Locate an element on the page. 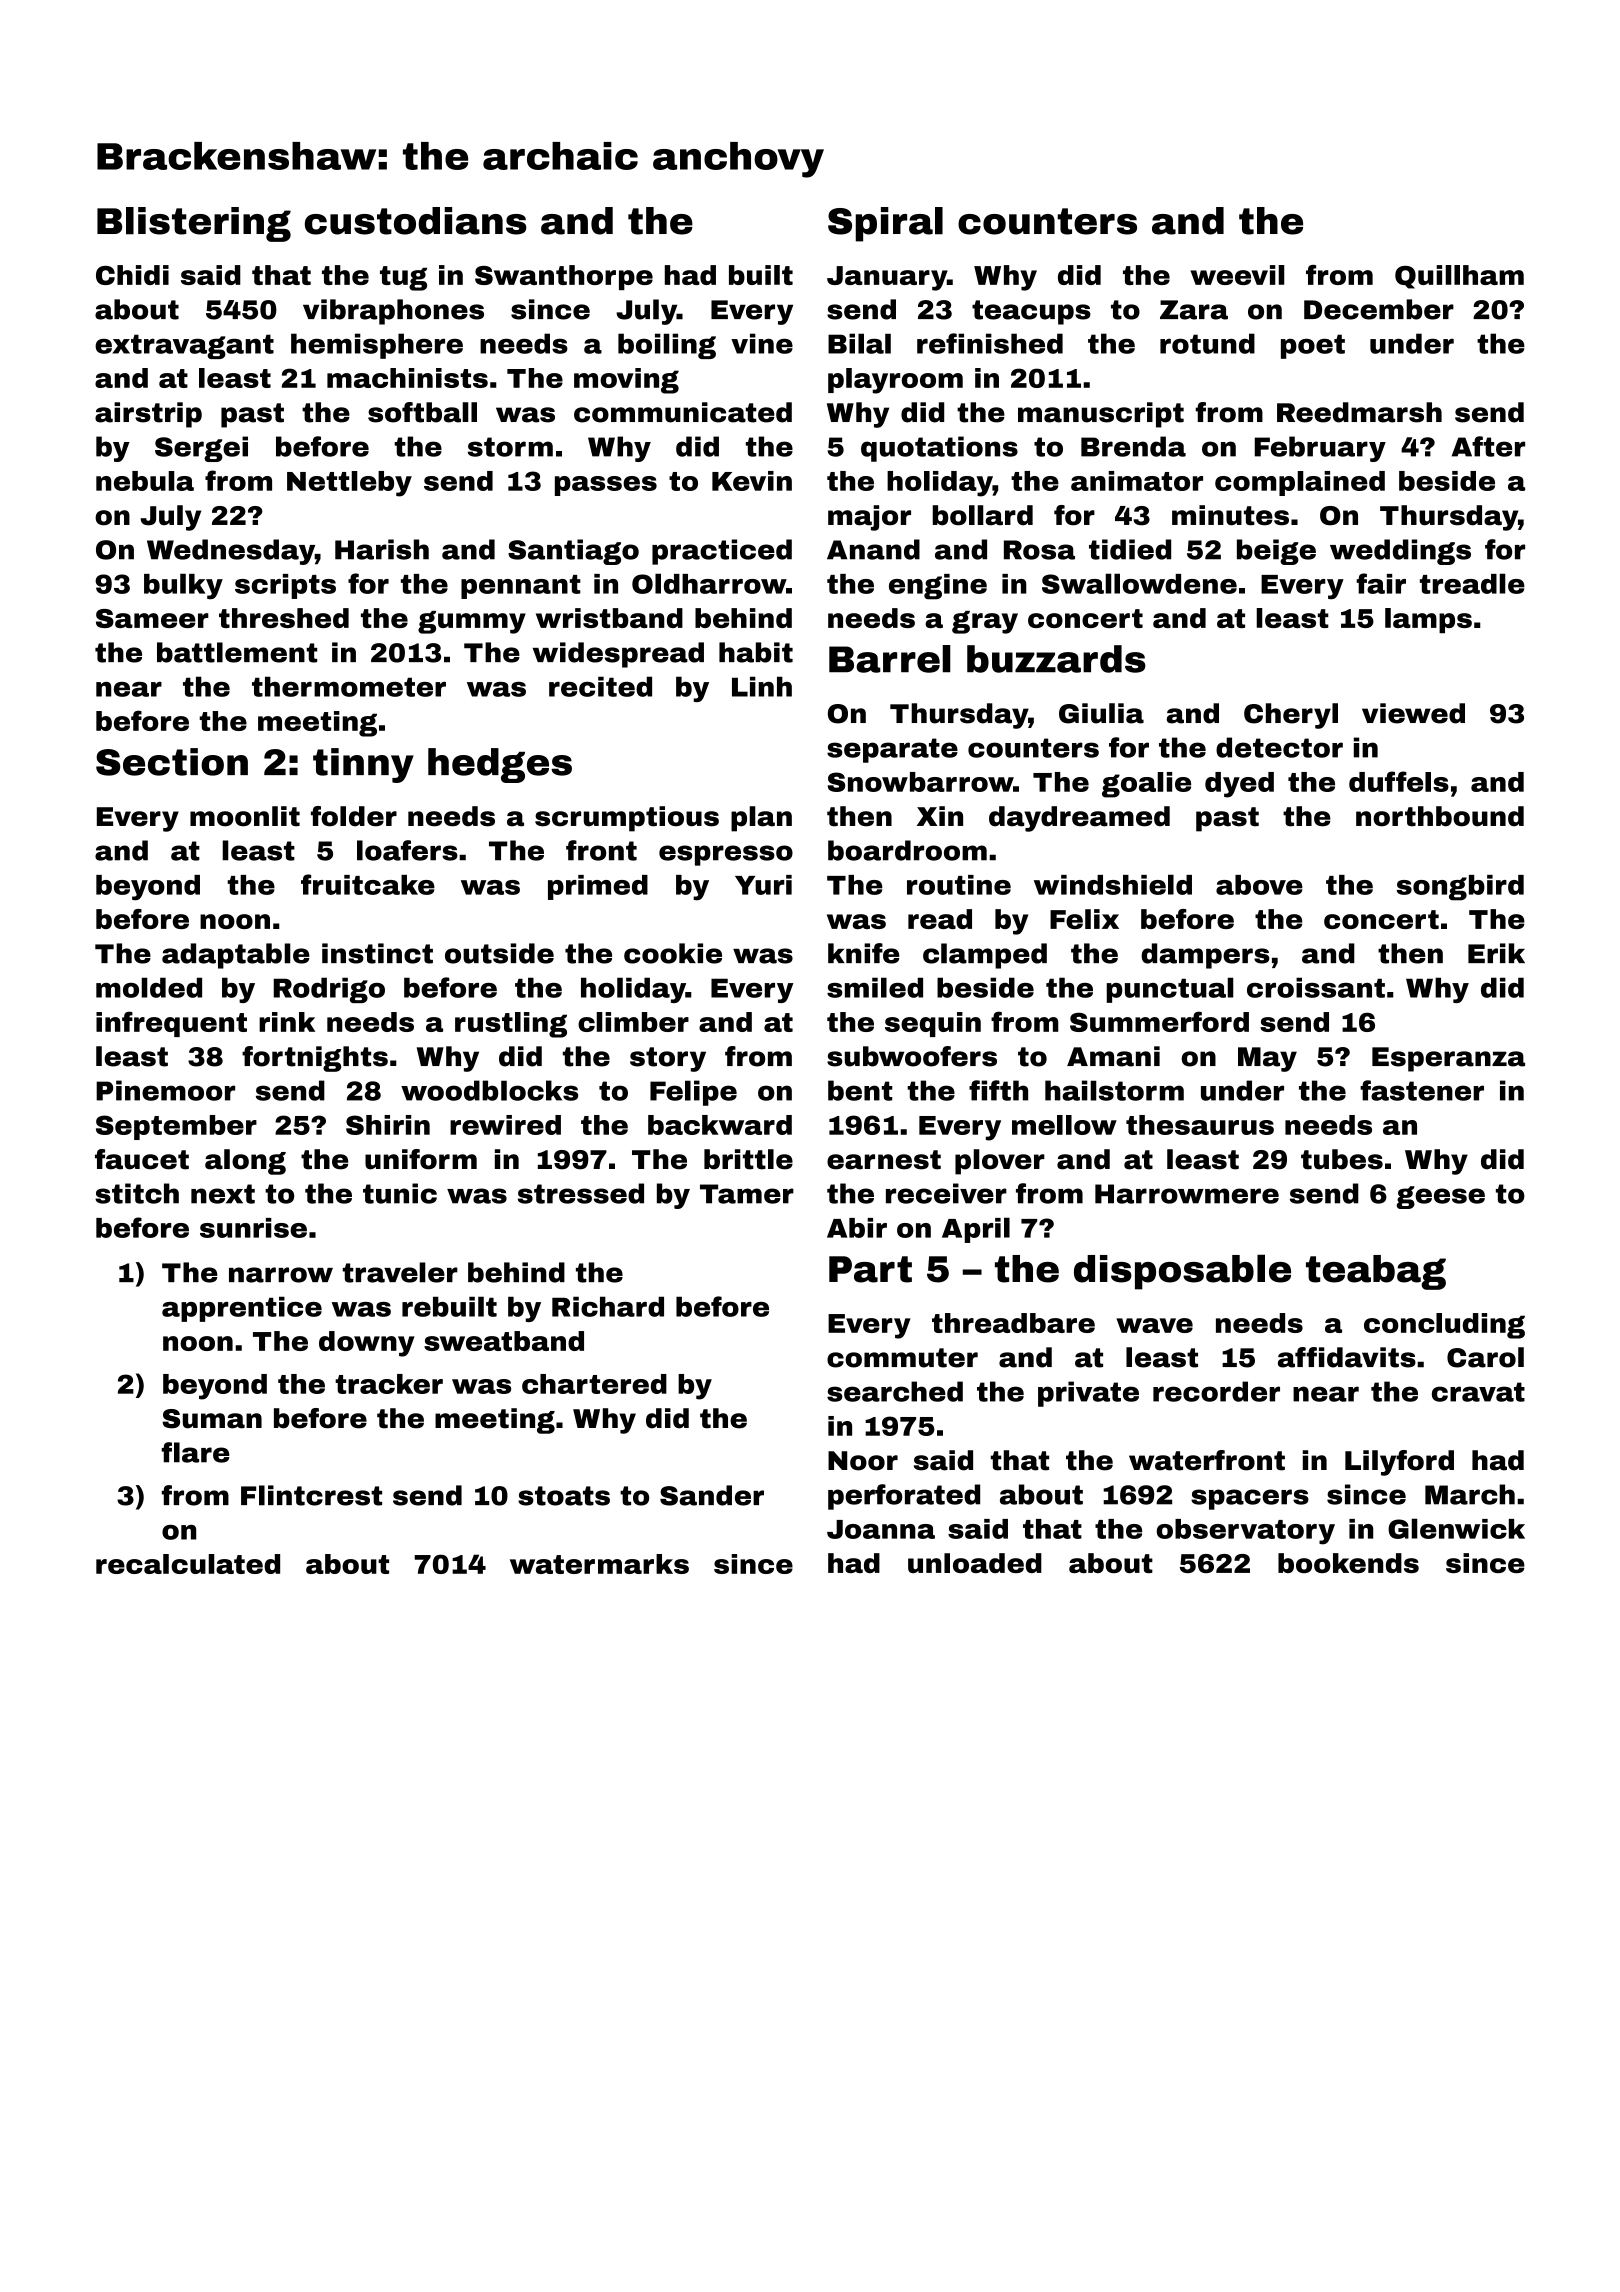 This page has height=2292, width=1620. Spiral is located at coordinates (885, 224).
